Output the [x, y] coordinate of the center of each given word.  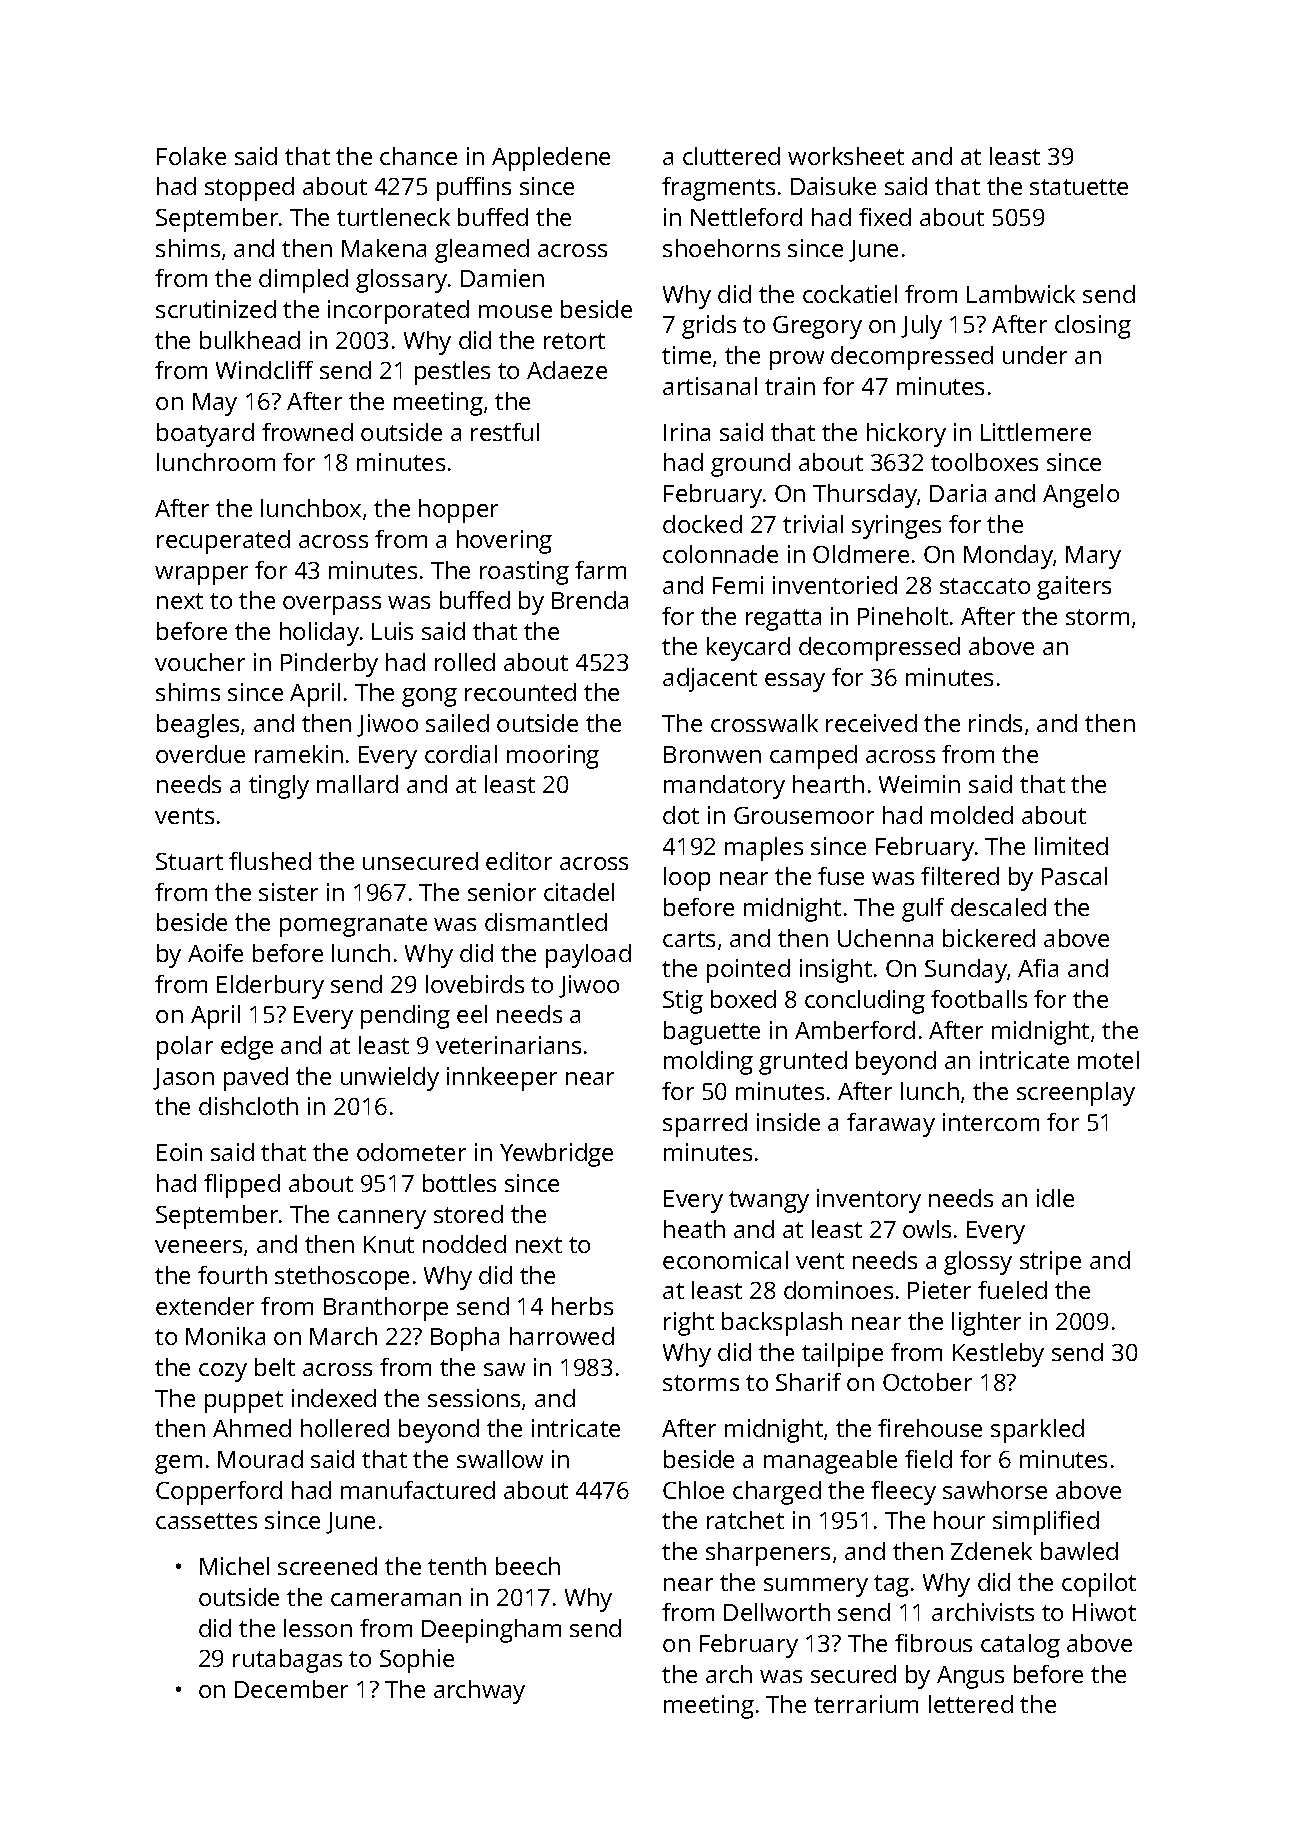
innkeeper [502, 1079]
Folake [191, 156]
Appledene [551, 159]
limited [1071, 846]
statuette [1079, 187]
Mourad [260, 1459]
